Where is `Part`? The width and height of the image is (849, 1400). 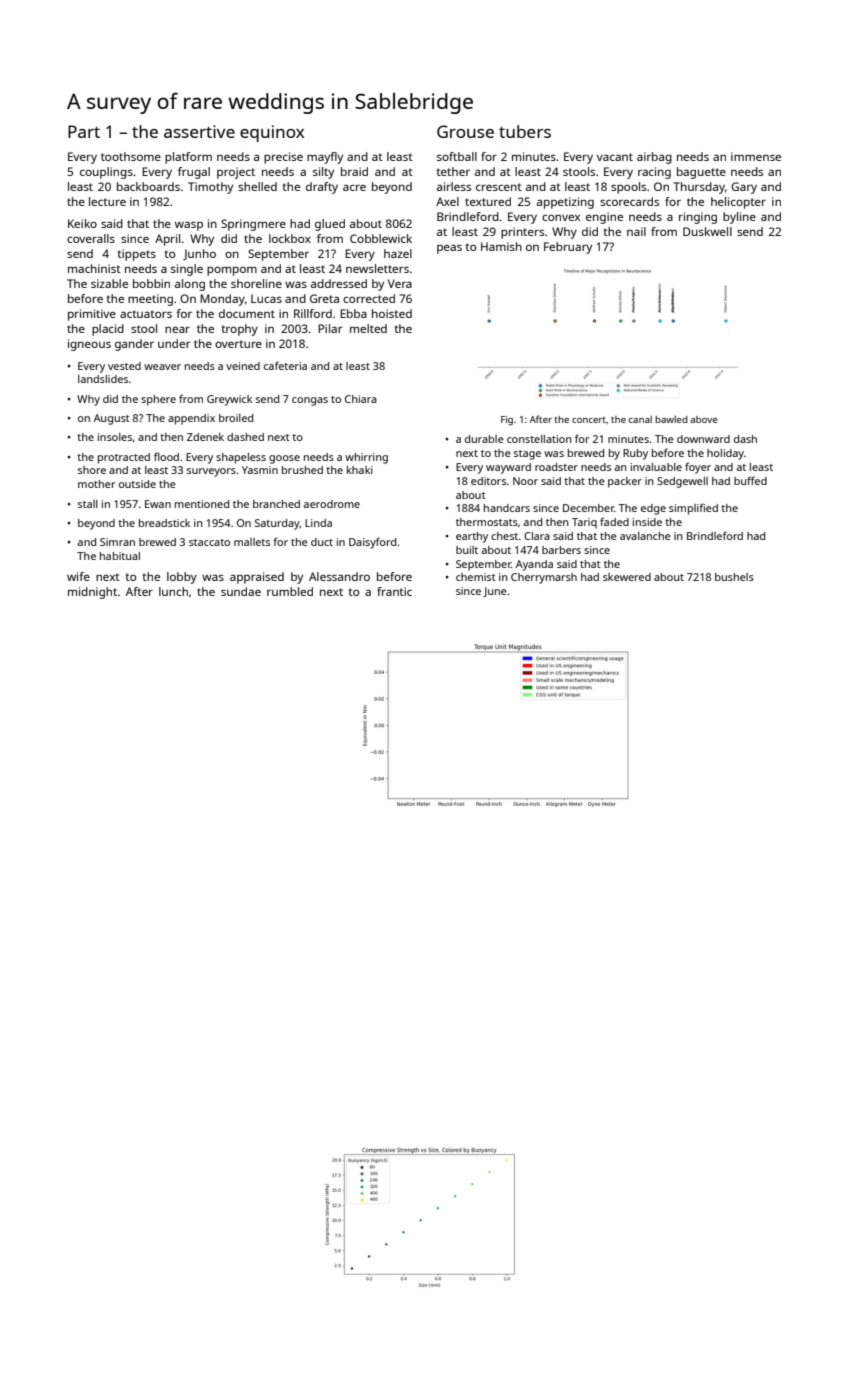
Part is located at coordinates (84, 131).
